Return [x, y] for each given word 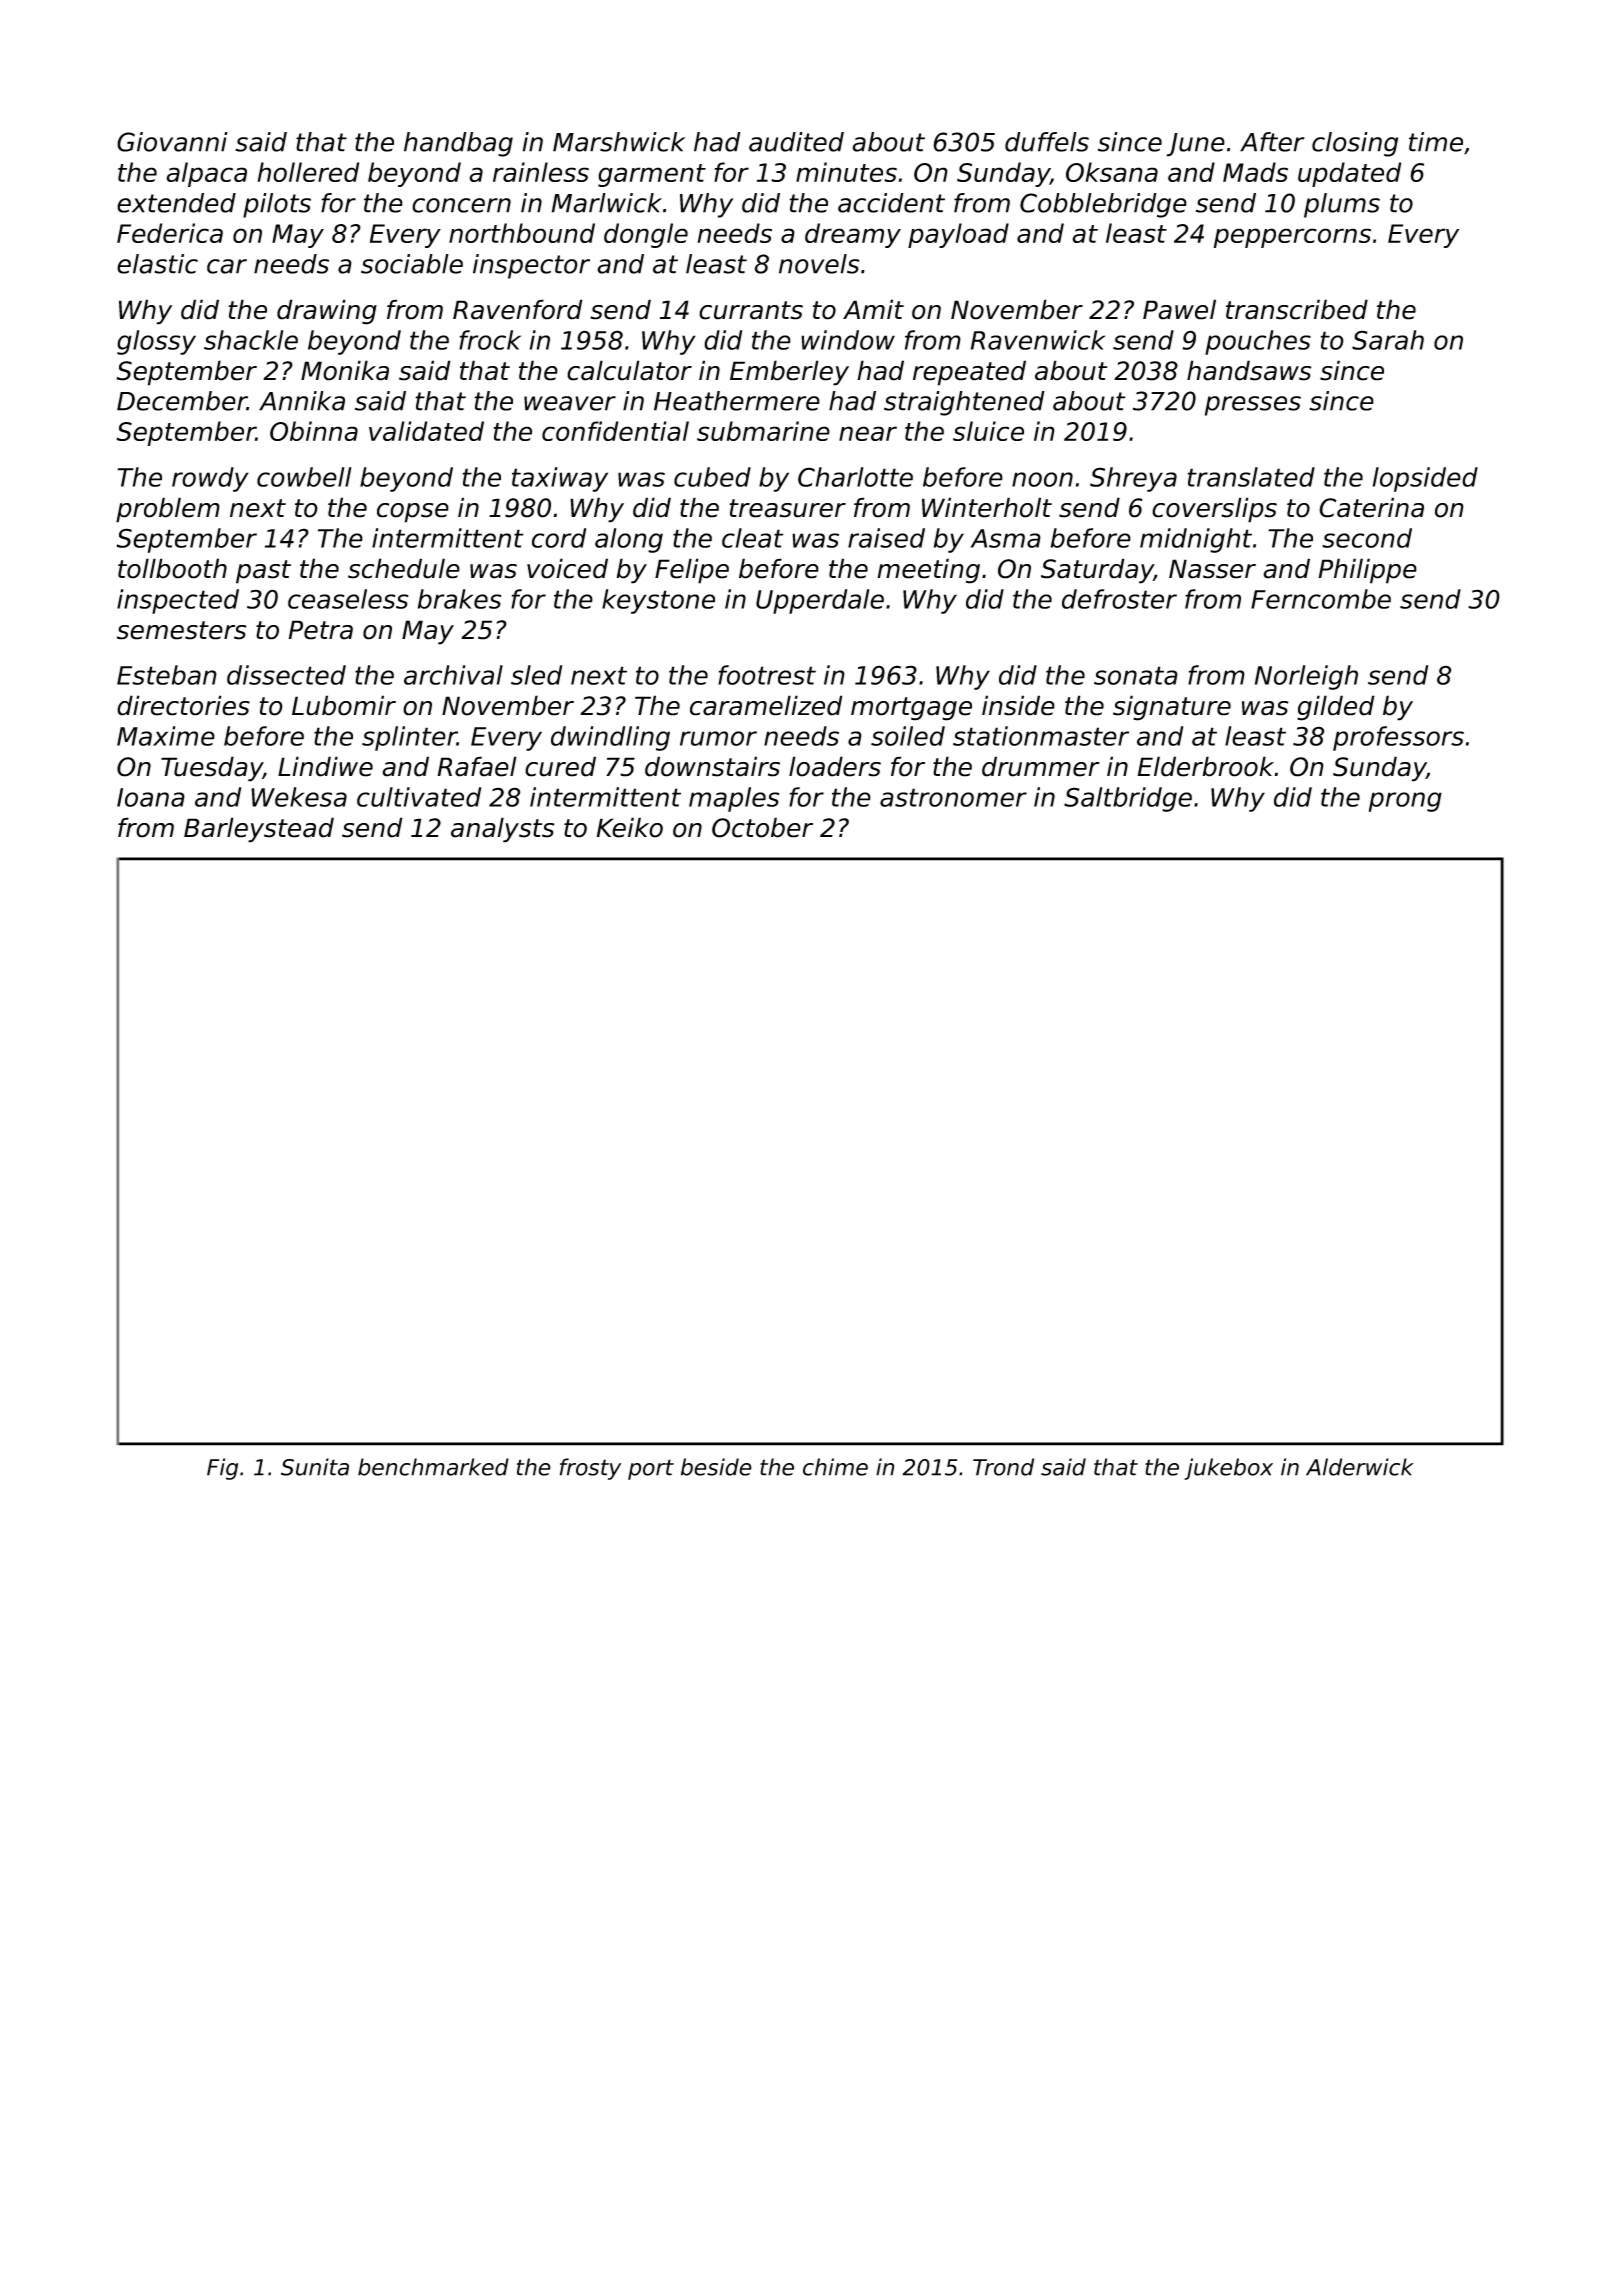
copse [413, 513]
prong [1405, 802]
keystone [658, 601]
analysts [502, 830]
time [1436, 142]
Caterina [1371, 507]
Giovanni [172, 142]
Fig [222, 1469]
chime [835, 1467]
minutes [846, 172]
